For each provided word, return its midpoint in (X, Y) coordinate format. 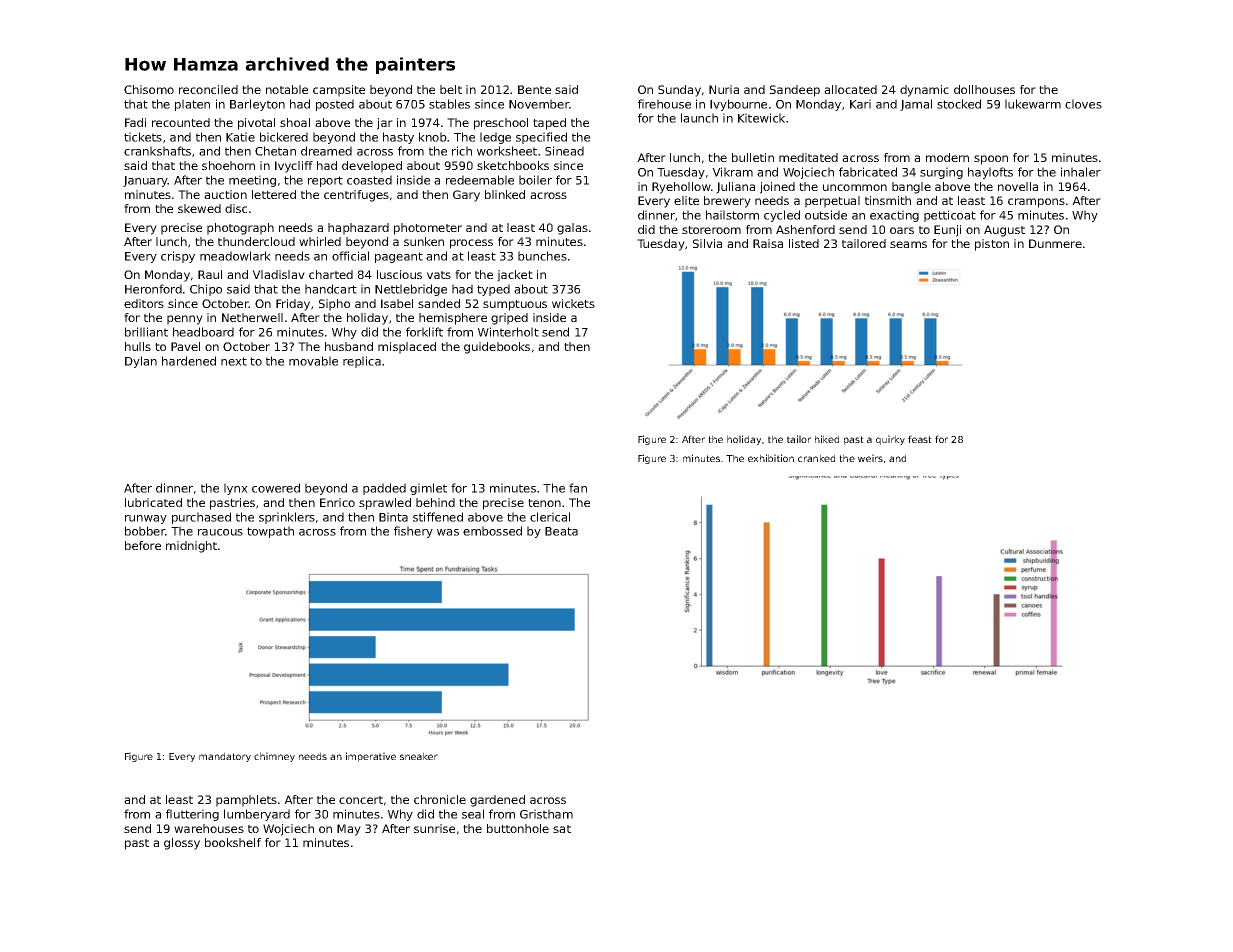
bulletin (753, 157)
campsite (339, 91)
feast (920, 439)
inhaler (1081, 172)
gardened (497, 801)
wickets (573, 303)
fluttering (192, 815)
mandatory (225, 757)
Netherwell (252, 317)
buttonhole (518, 828)
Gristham (546, 814)
